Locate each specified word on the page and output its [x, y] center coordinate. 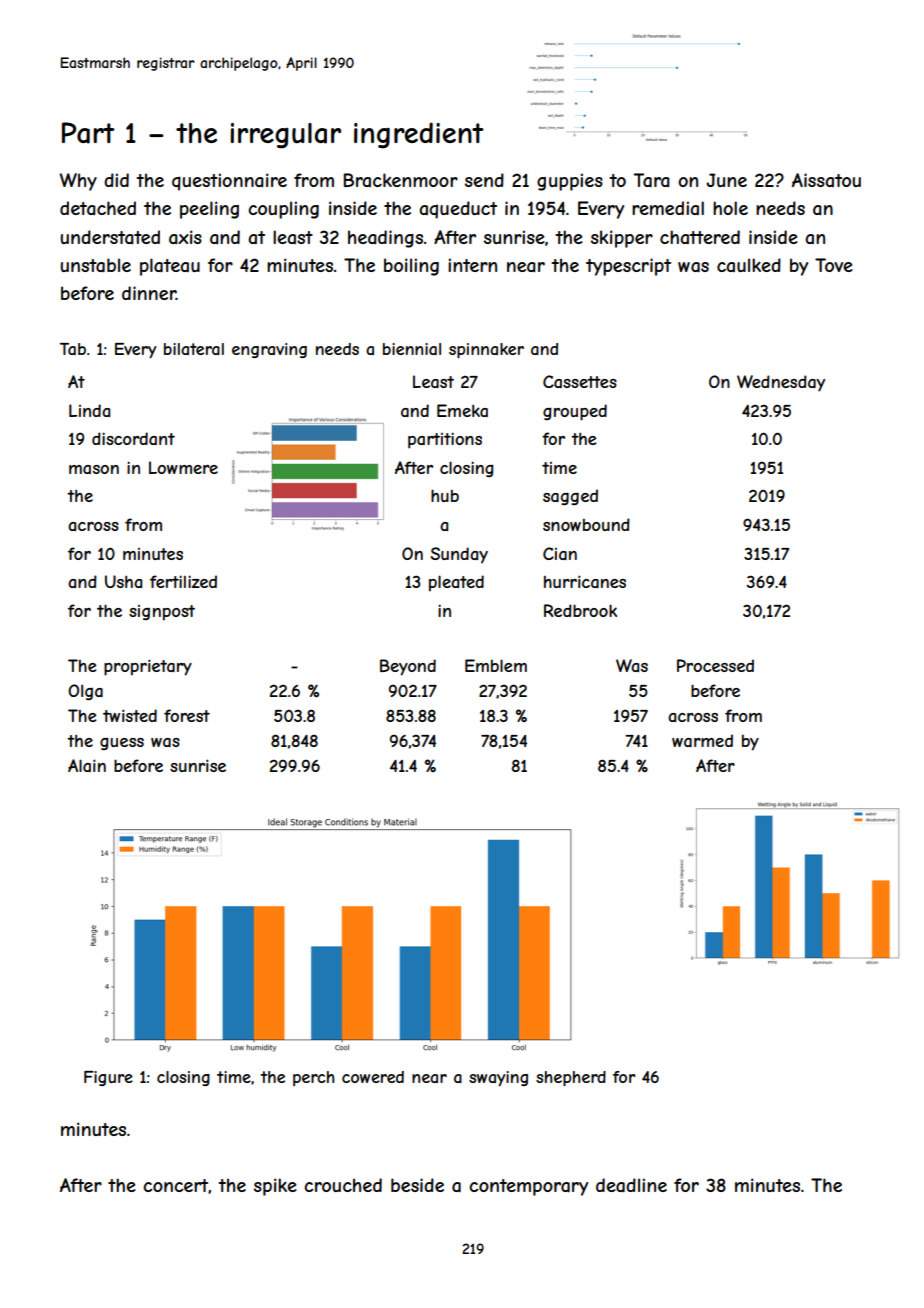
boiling [411, 267]
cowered [373, 1077]
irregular [285, 136]
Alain [87, 765]
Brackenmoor [401, 180]
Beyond [408, 667]
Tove [834, 265]
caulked [749, 265]
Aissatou [826, 180]
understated [110, 237]
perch [314, 1078]
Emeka [462, 410]
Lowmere [183, 467]
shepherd [571, 1078]
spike [275, 1187]
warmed [702, 740]
